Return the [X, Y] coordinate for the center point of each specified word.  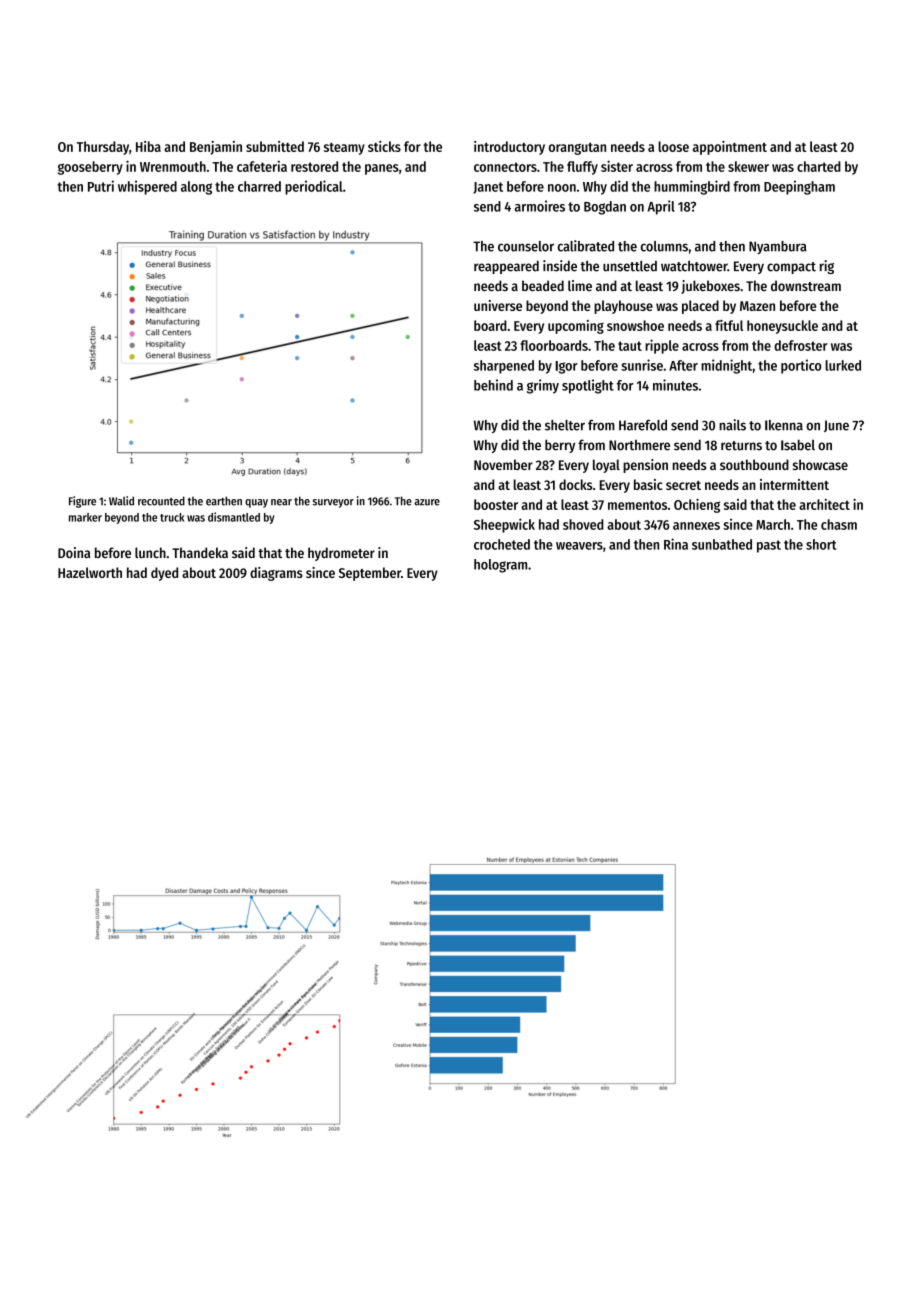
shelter [565, 425]
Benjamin [216, 148]
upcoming [576, 327]
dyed [164, 574]
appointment [730, 148]
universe [498, 305]
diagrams [276, 574]
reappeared [506, 267]
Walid [121, 501]
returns [741, 446]
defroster [801, 345]
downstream [806, 285]
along [196, 188]
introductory [509, 148]
